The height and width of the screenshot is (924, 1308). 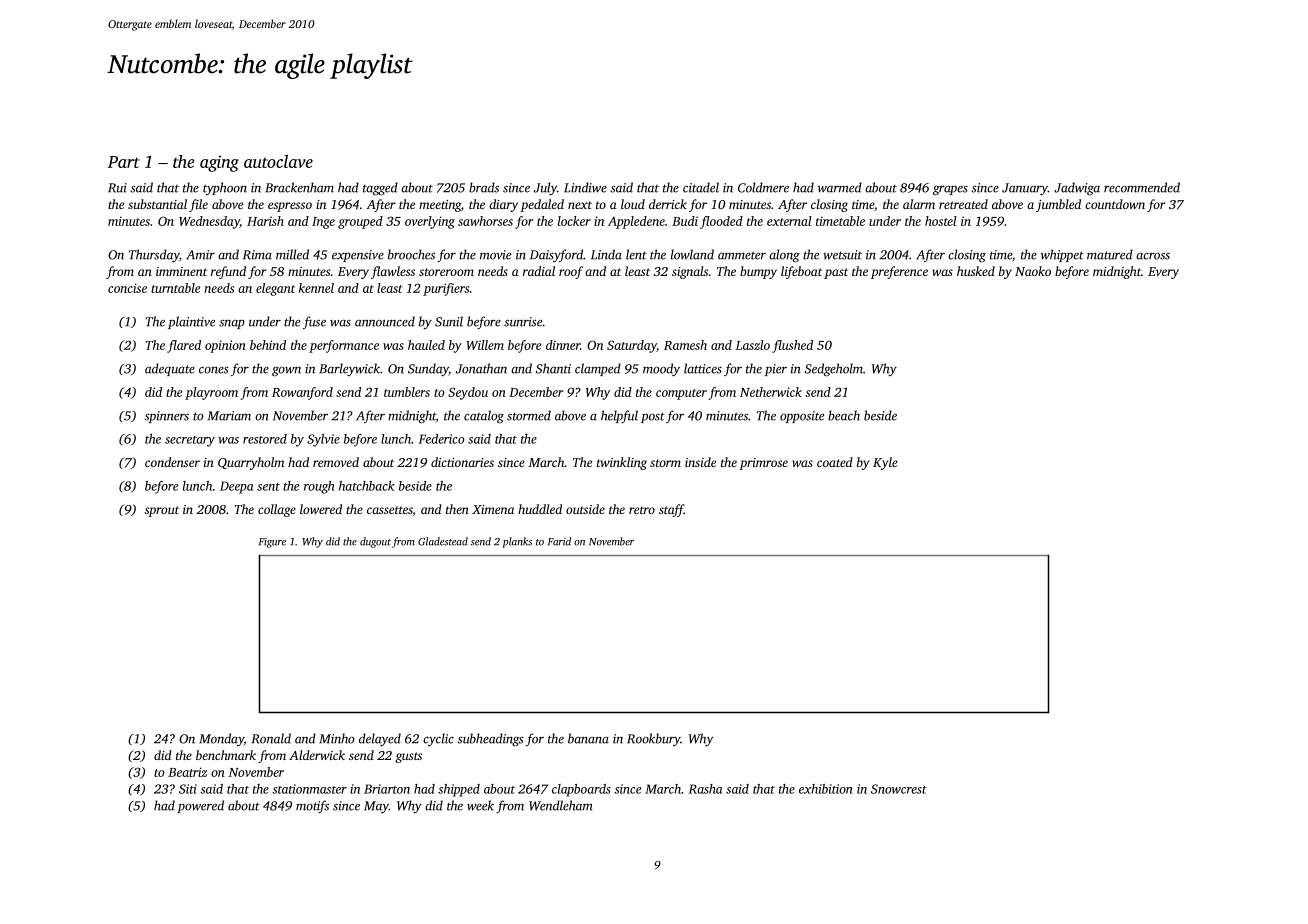 What do you see at coordinates (495, 255) in the screenshot?
I see `movie` at bounding box center [495, 255].
